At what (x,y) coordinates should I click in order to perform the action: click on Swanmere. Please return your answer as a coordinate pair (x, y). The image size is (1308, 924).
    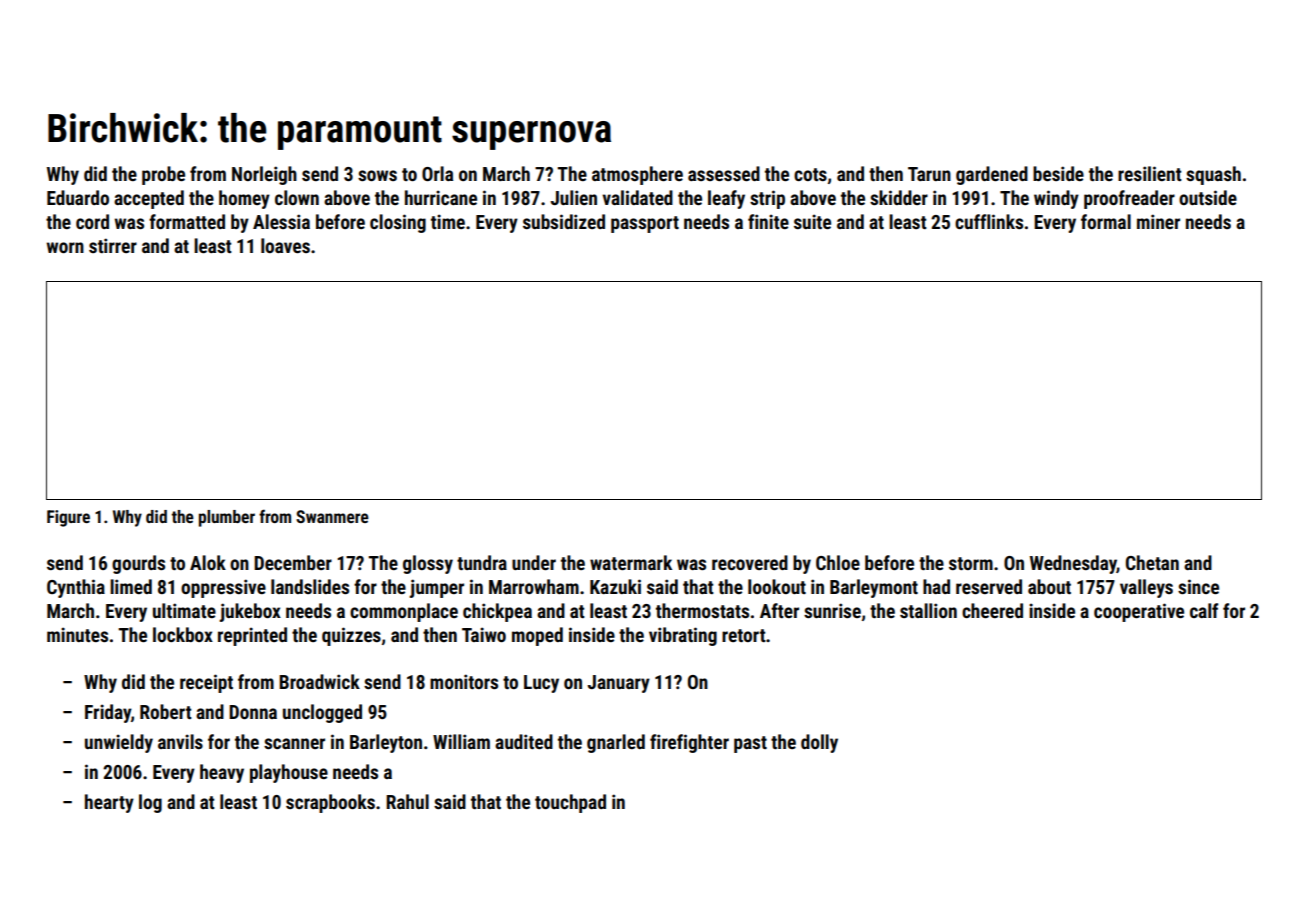
    Looking at the image, I should click on (332, 516).
